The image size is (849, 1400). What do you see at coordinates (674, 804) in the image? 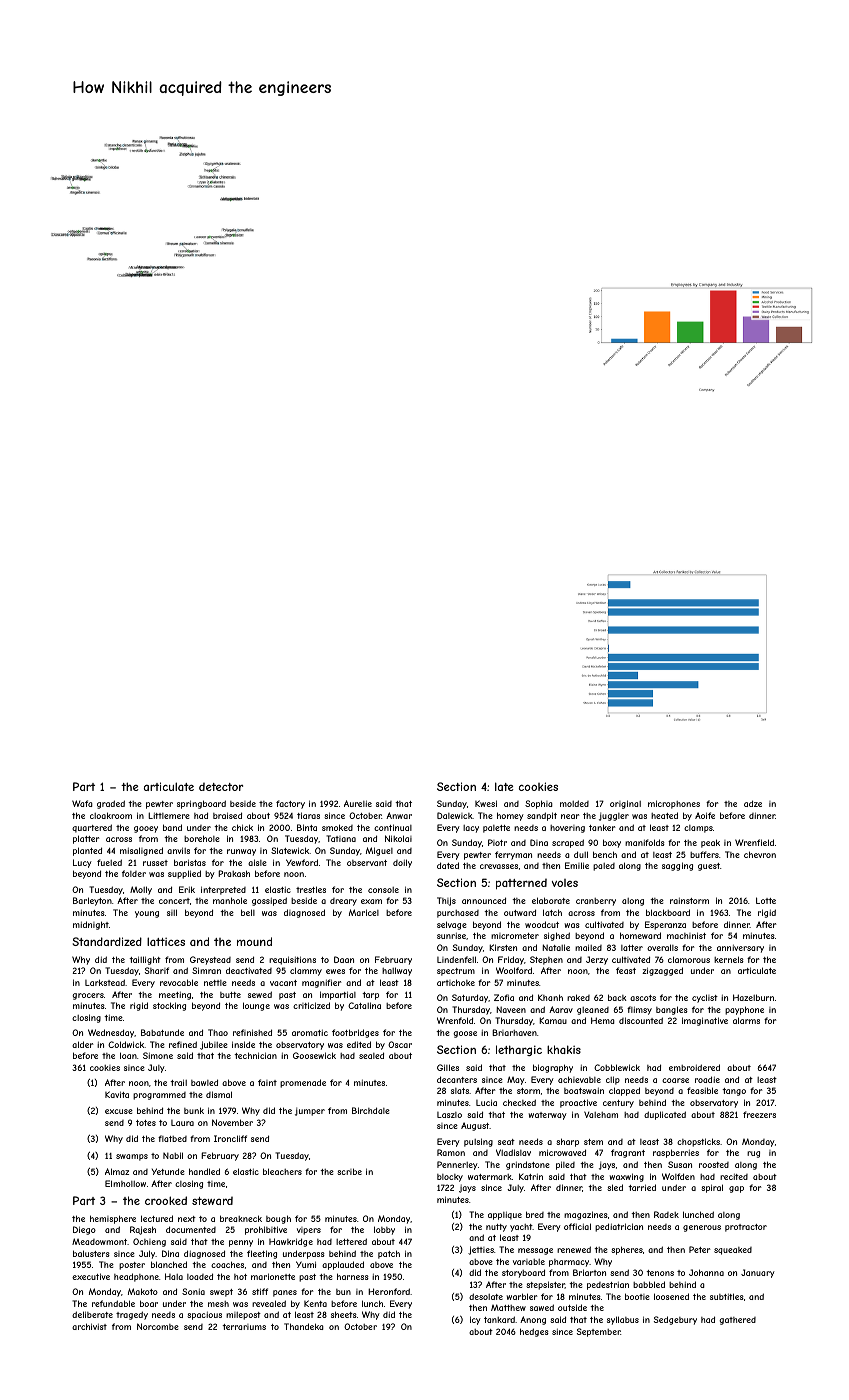
I see `microphones` at bounding box center [674, 804].
